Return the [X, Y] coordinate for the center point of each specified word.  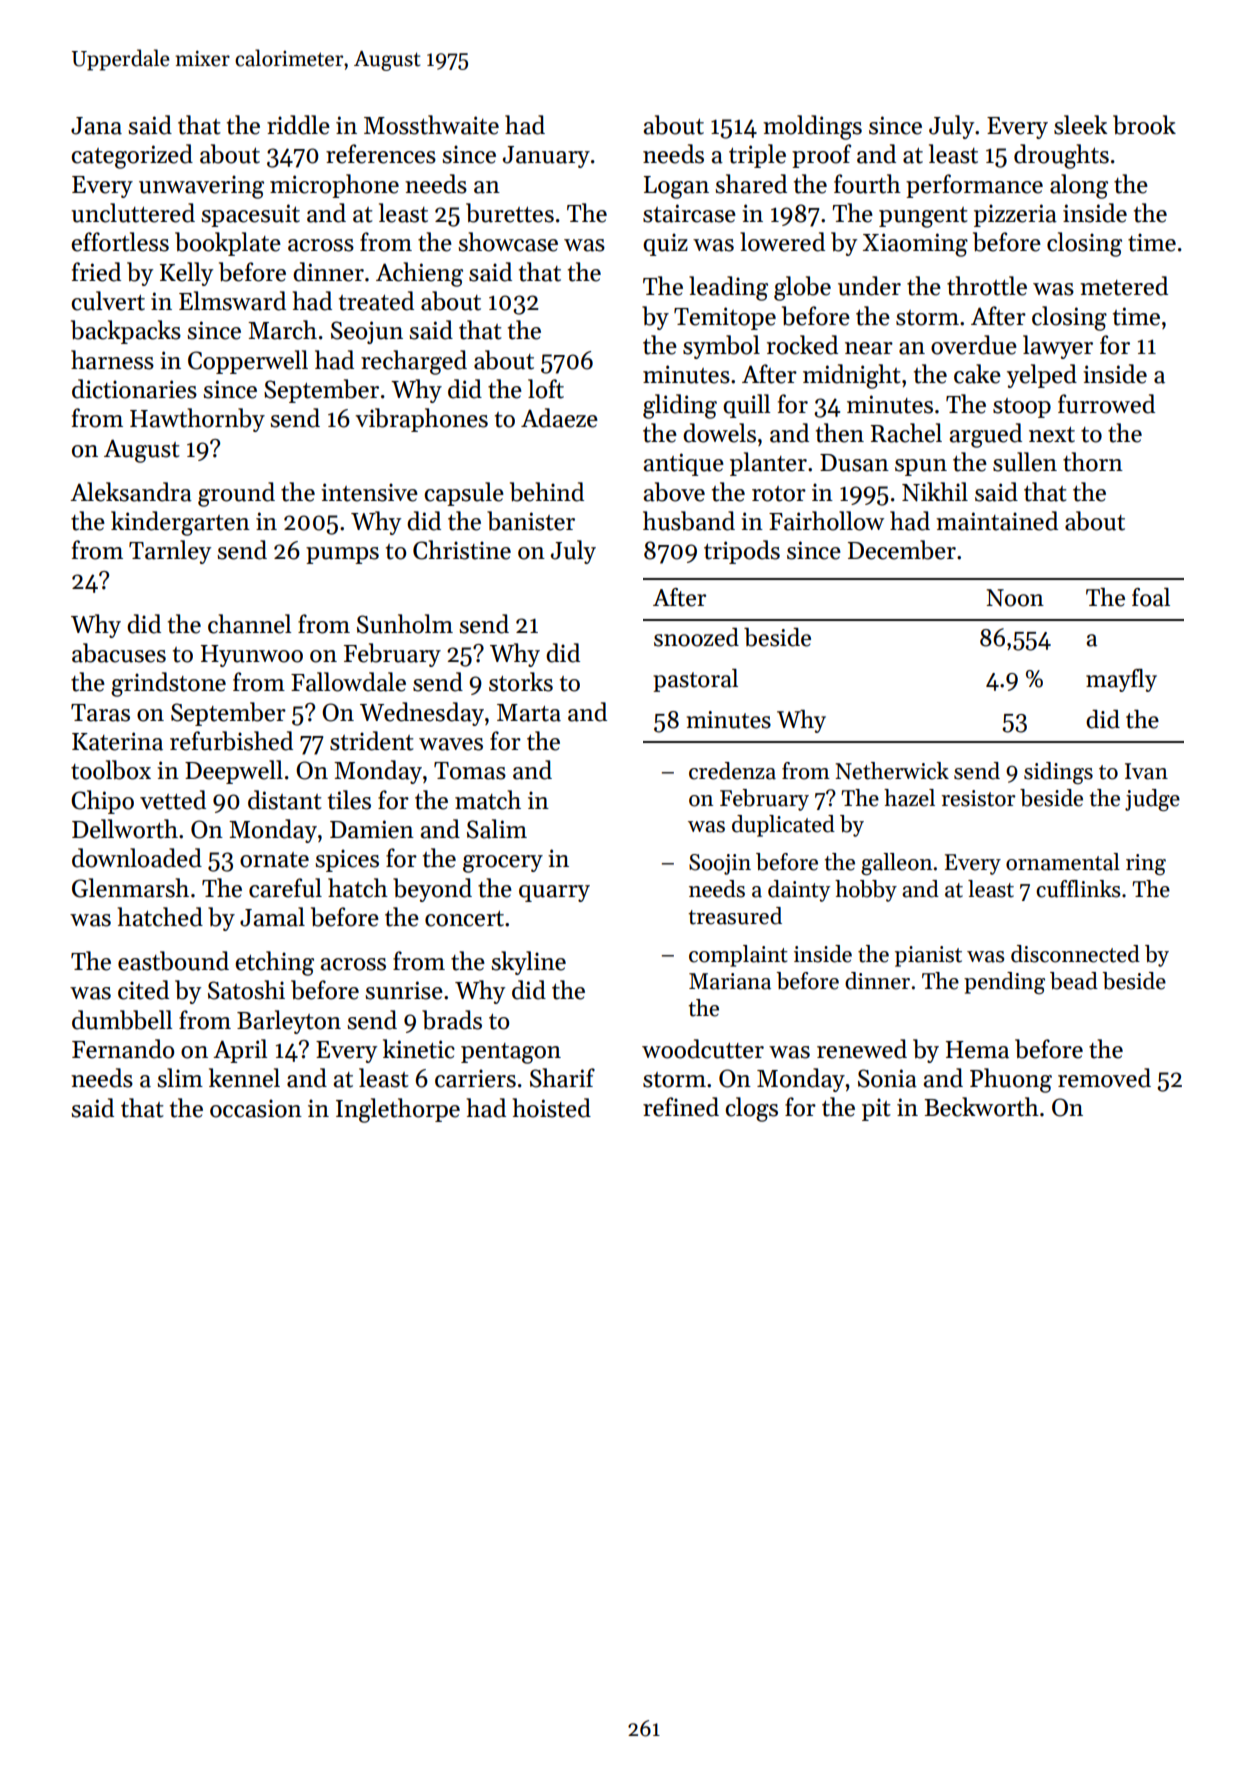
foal [1151, 597]
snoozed [696, 637]
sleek [1080, 125]
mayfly [1121, 680]
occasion [256, 1108]
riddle [298, 125]
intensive [369, 492]
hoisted [551, 1108]
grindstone [168, 684]
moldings [812, 127]
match [488, 800]
